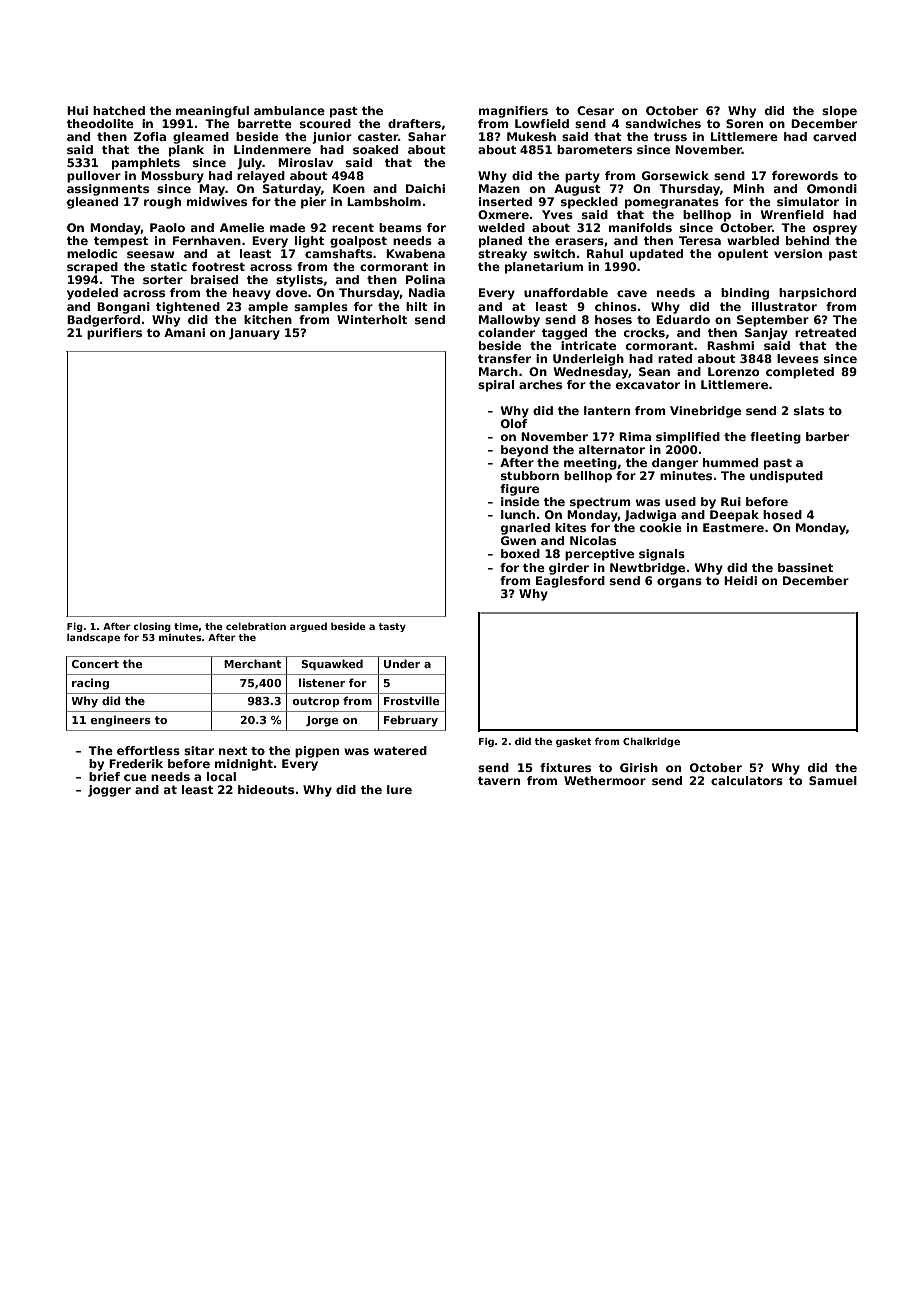 This document has width=924, height=1308. I want to click on Cesar, so click(595, 110).
